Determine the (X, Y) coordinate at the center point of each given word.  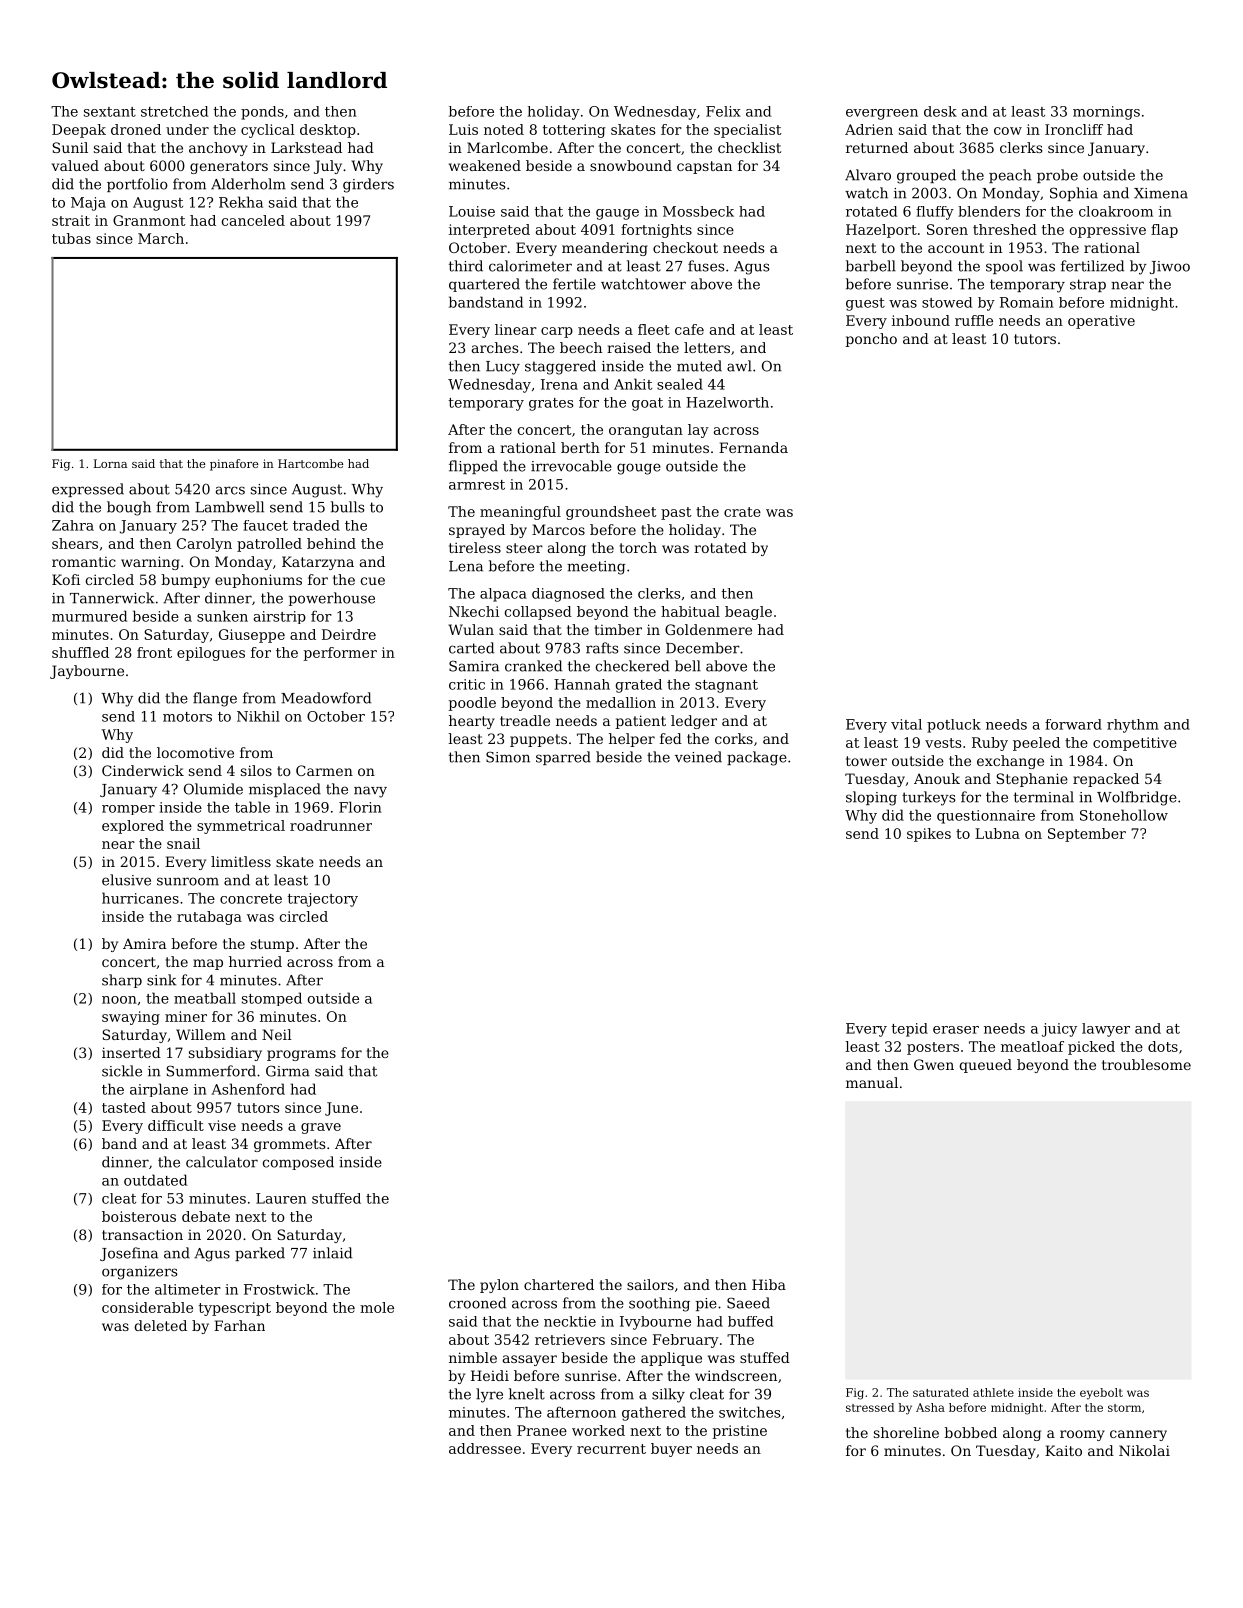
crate (742, 512)
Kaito (1063, 1450)
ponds (262, 113)
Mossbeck (698, 211)
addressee (485, 1448)
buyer (671, 1450)
